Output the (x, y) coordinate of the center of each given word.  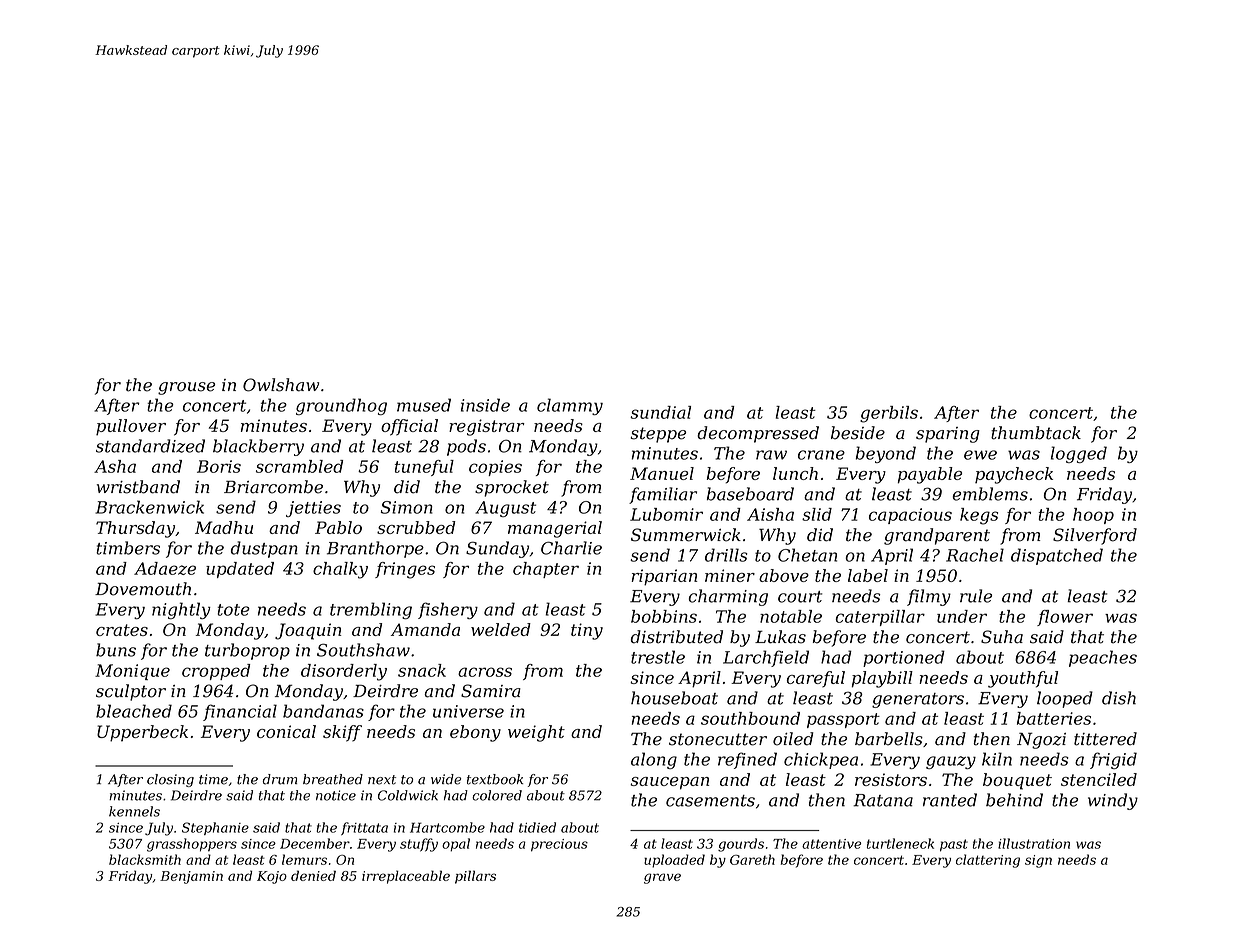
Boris (219, 466)
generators (918, 700)
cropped (216, 672)
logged (1079, 454)
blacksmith (145, 859)
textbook (495, 779)
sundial (660, 412)
